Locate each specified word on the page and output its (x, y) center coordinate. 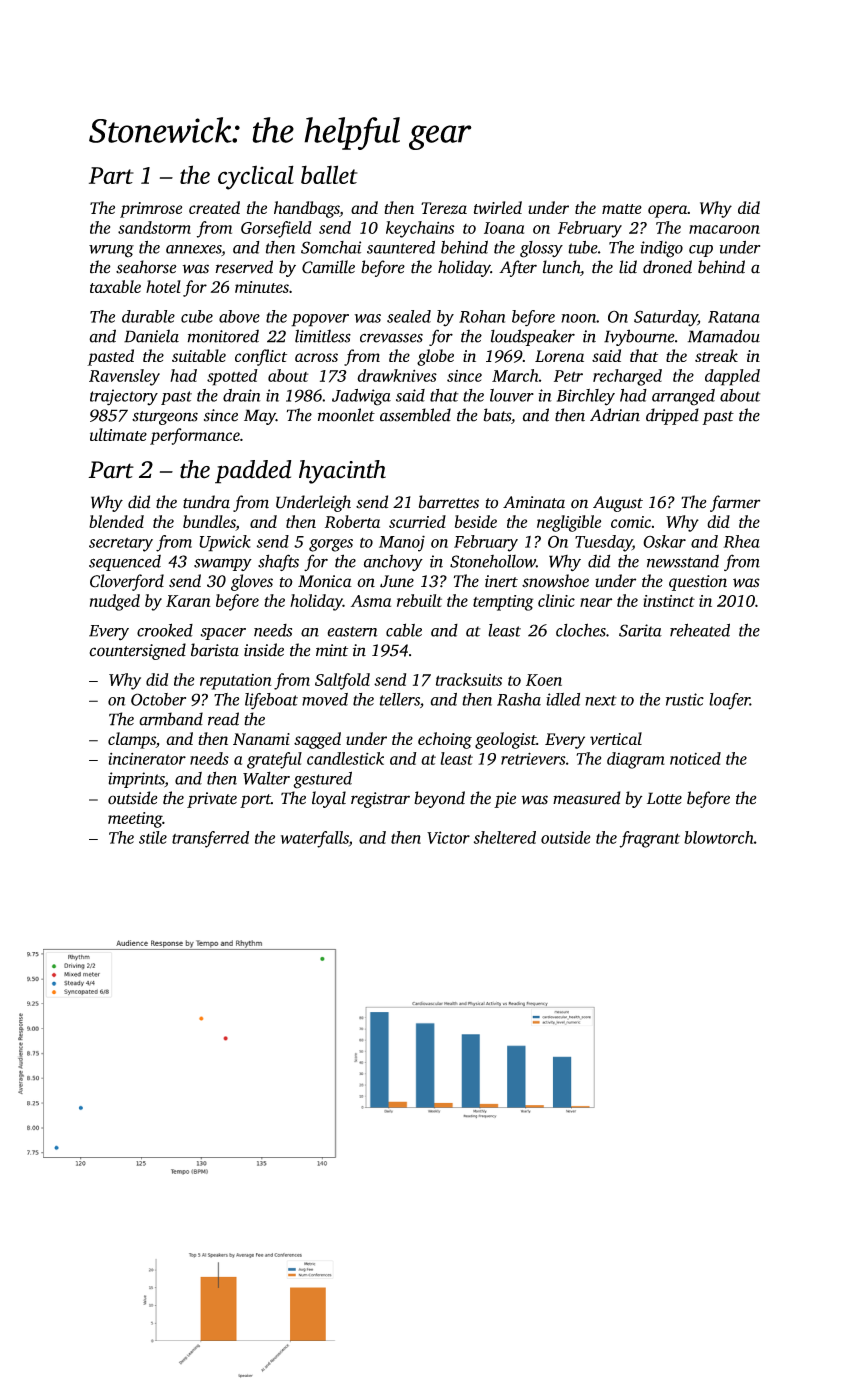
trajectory (124, 397)
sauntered (401, 247)
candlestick (345, 758)
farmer (735, 503)
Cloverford (127, 582)
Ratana (734, 317)
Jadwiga (361, 397)
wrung (111, 251)
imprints (136, 780)
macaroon (724, 229)
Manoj (402, 543)
